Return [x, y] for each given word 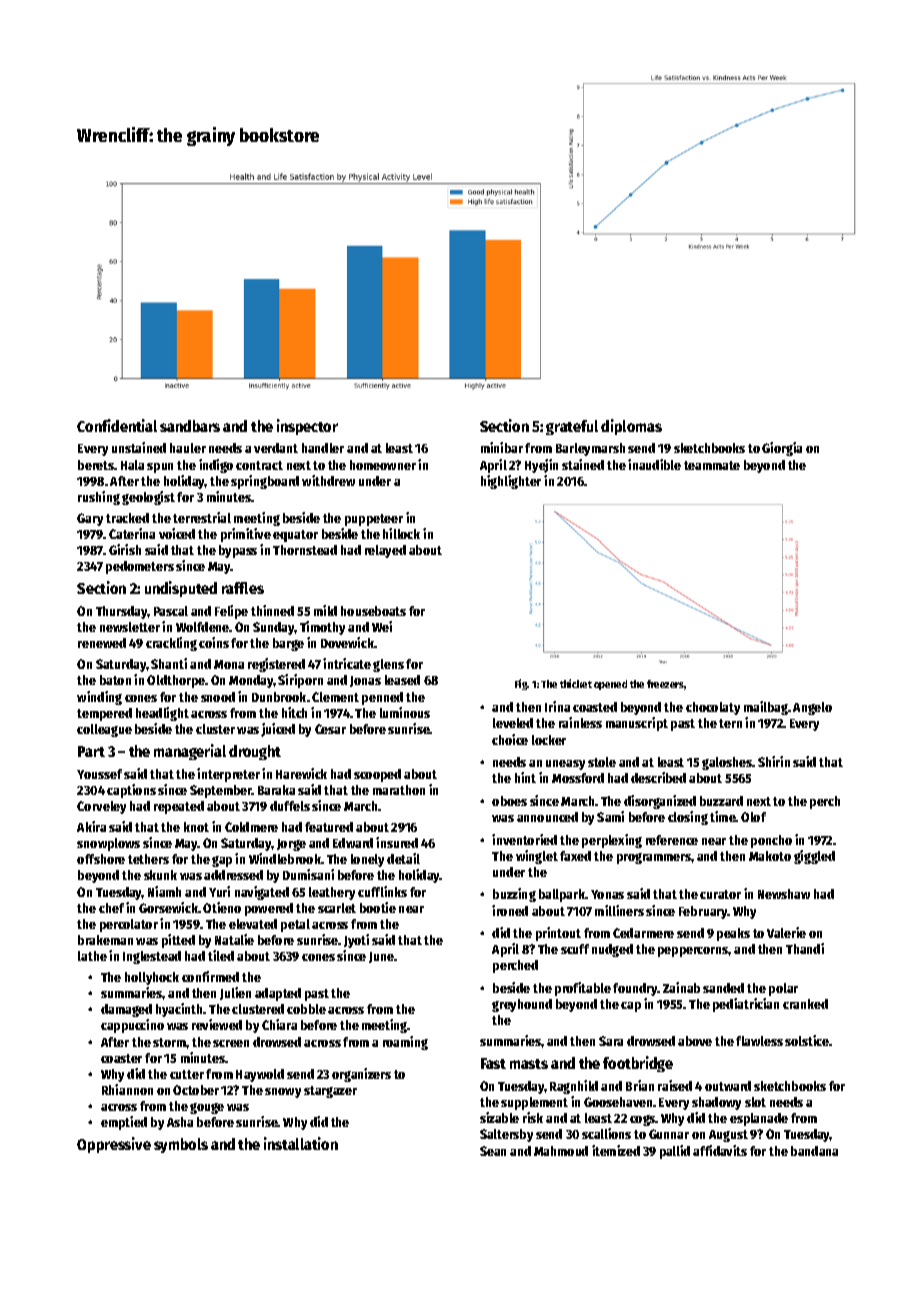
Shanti [169, 663]
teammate [712, 465]
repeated [179, 807]
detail [403, 858]
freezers [665, 684]
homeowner [383, 465]
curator [720, 894]
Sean [493, 1151]
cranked [805, 1004]
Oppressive [114, 1145]
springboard [265, 482]
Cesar [330, 729]
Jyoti [356, 941]
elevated [253, 924]
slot [755, 1102]
